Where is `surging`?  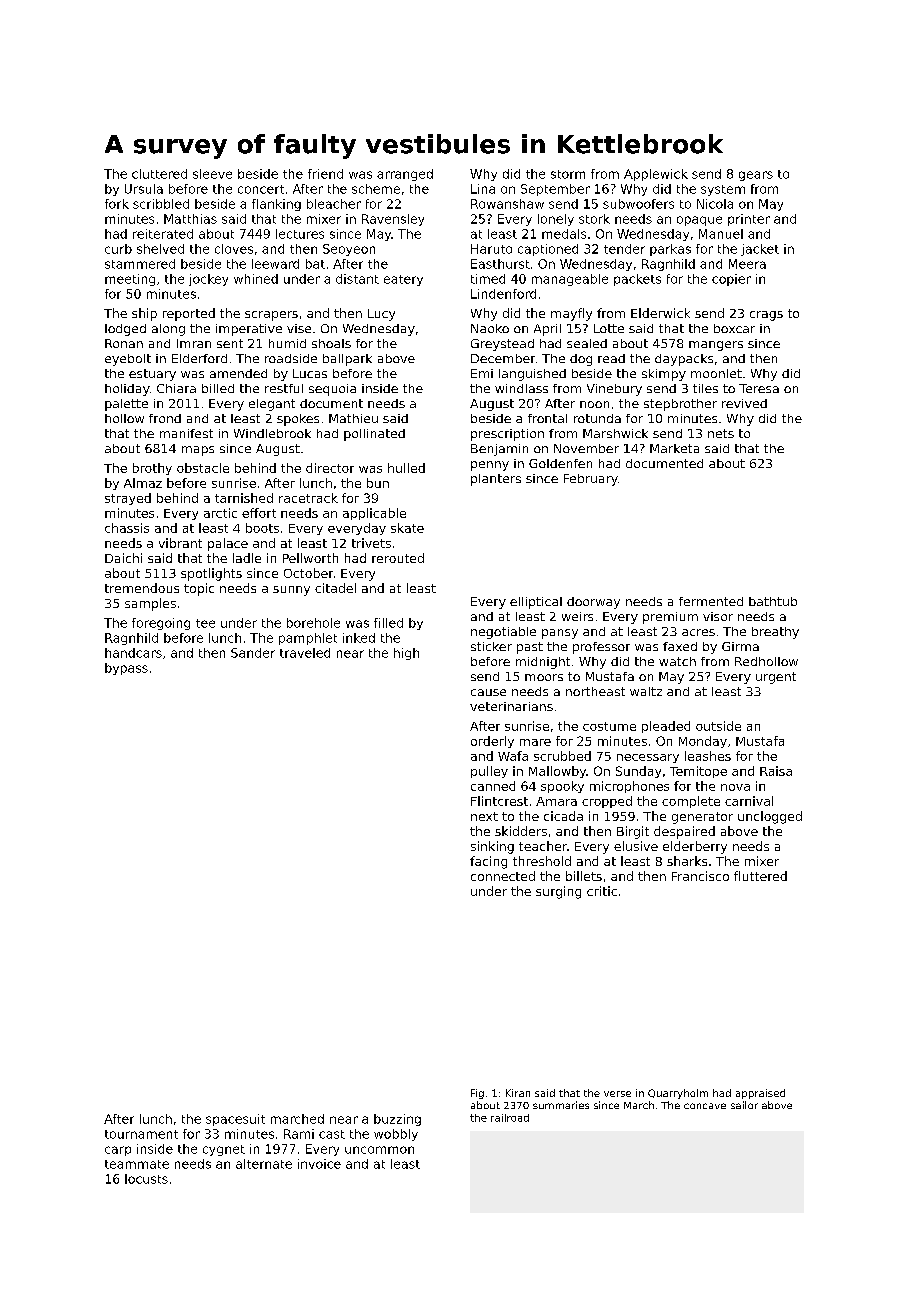 surging is located at coordinates (558, 892).
